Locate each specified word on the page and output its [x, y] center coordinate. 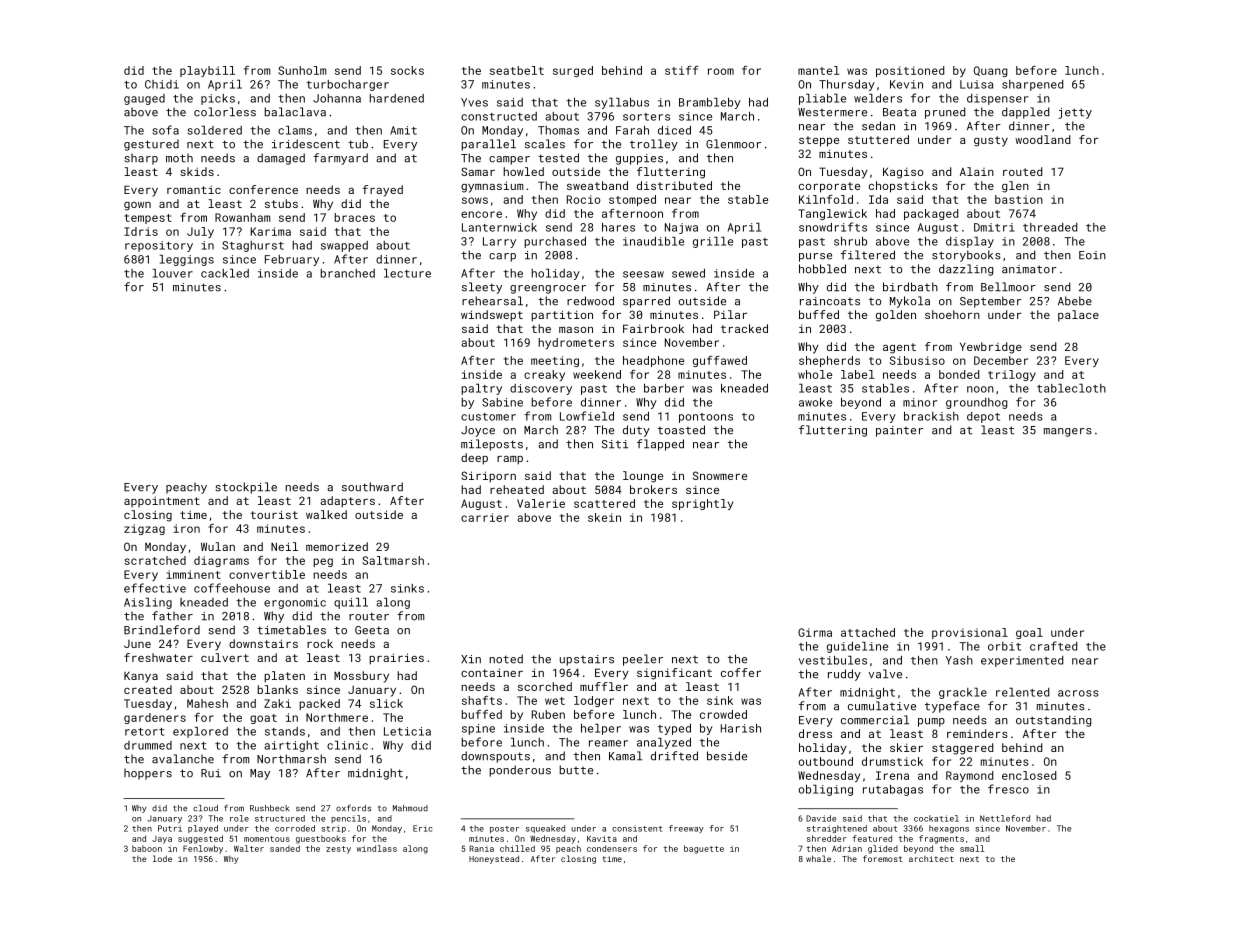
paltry [481, 389]
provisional [970, 633]
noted [506, 659]
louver [173, 273]
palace [1078, 316]
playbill [207, 71]
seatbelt [517, 70]
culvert [225, 657]
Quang [990, 71]
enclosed [1029, 775]
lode [162, 858]
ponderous [520, 771]
